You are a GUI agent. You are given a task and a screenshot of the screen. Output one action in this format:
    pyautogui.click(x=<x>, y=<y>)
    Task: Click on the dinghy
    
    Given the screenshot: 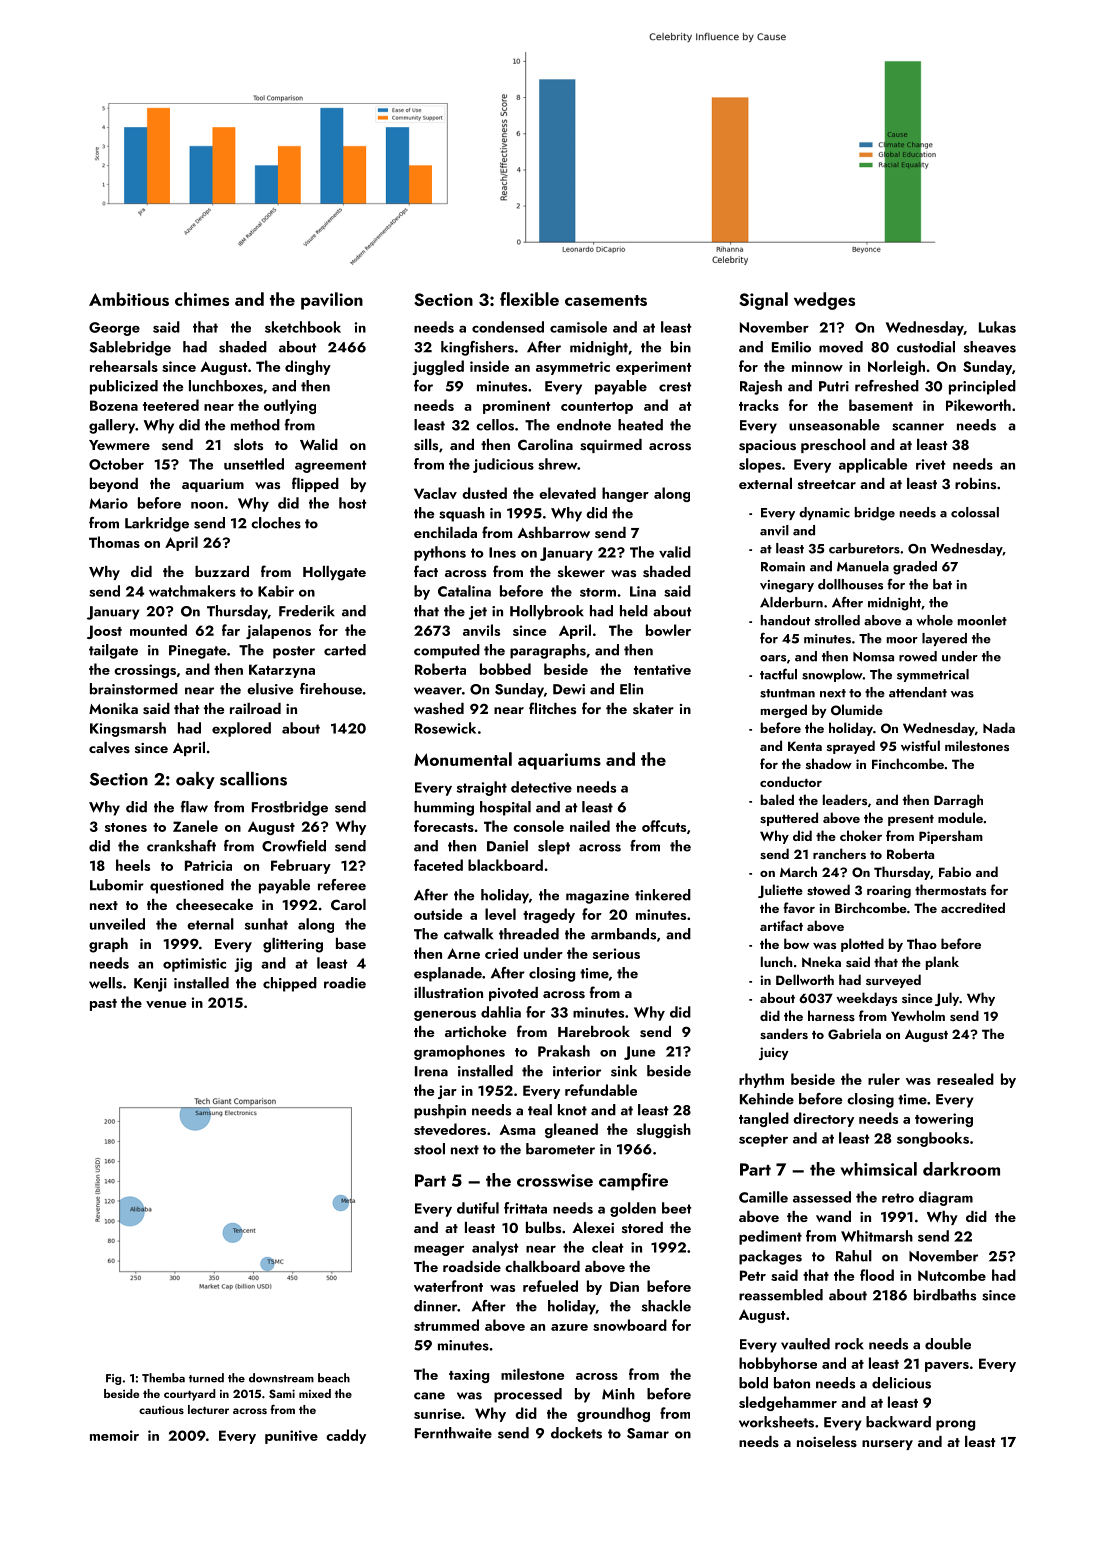 What is the action you would take?
    pyautogui.click(x=308, y=367)
